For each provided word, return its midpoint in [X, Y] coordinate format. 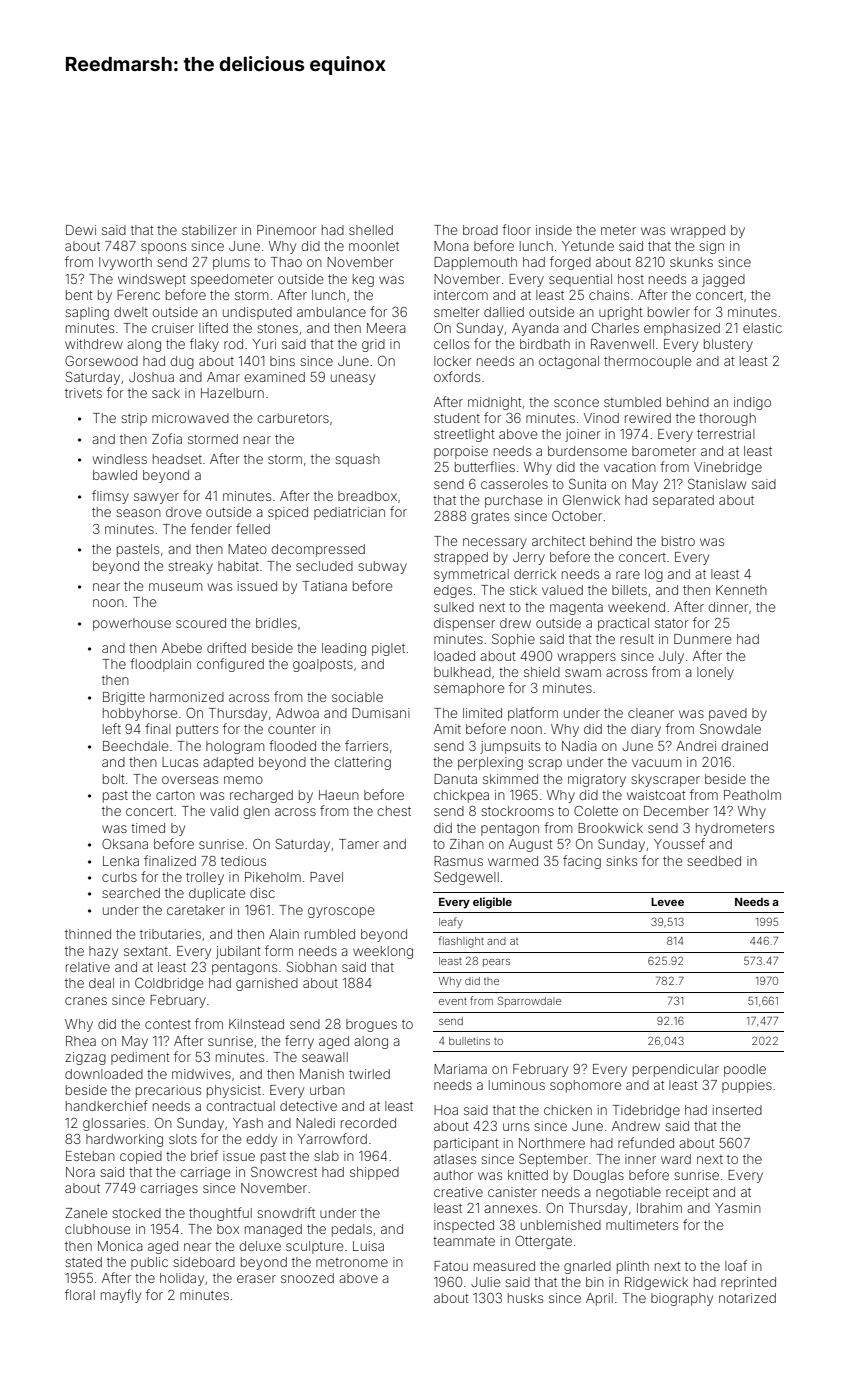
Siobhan [312, 967]
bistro [678, 541]
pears [496, 963]
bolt [113, 779]
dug [182, 362]
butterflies [485, 466]
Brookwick [610, 828]
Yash [248, 1123]
